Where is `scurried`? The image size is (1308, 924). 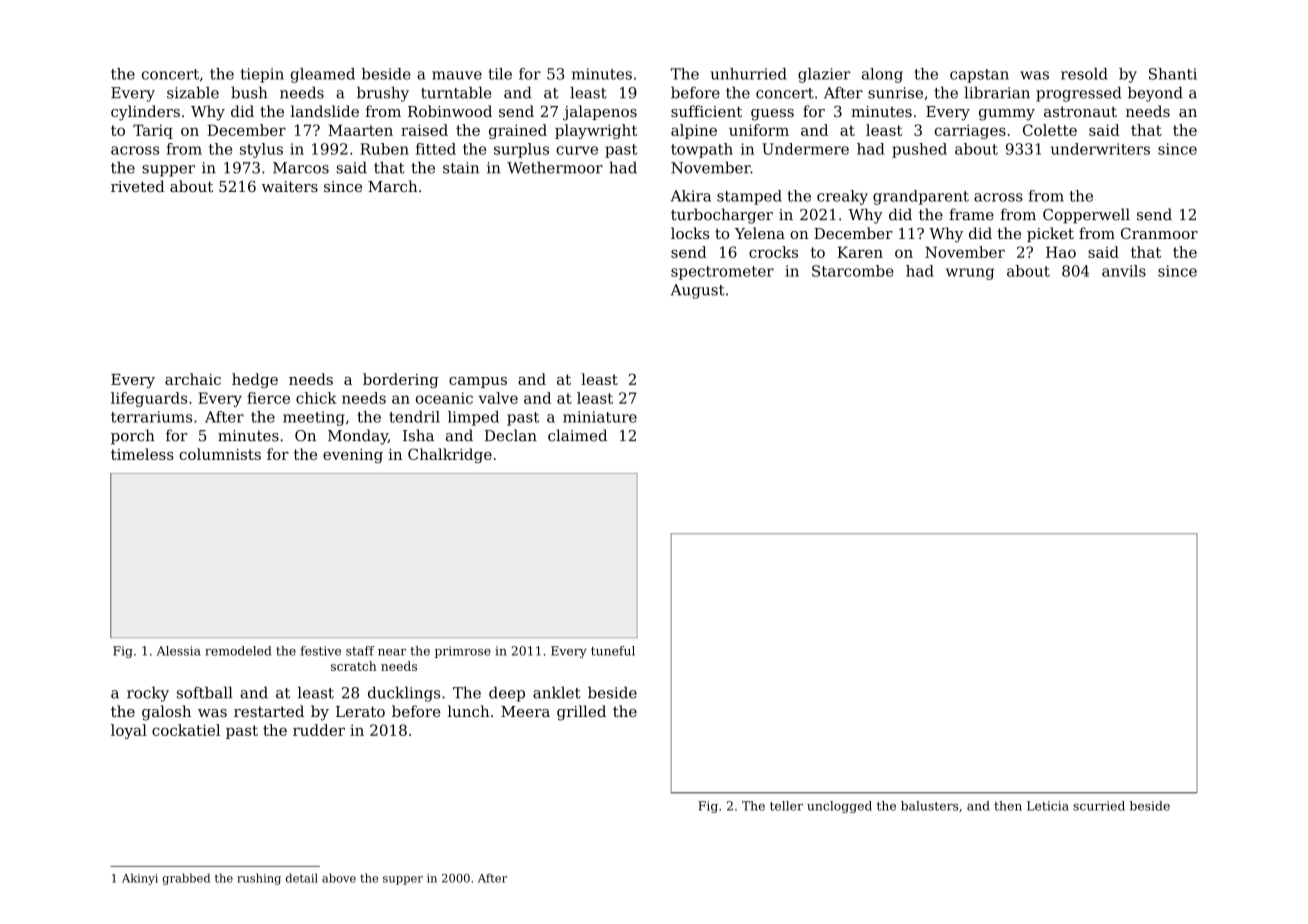 scurried is located at coordinates (1099, 806).
